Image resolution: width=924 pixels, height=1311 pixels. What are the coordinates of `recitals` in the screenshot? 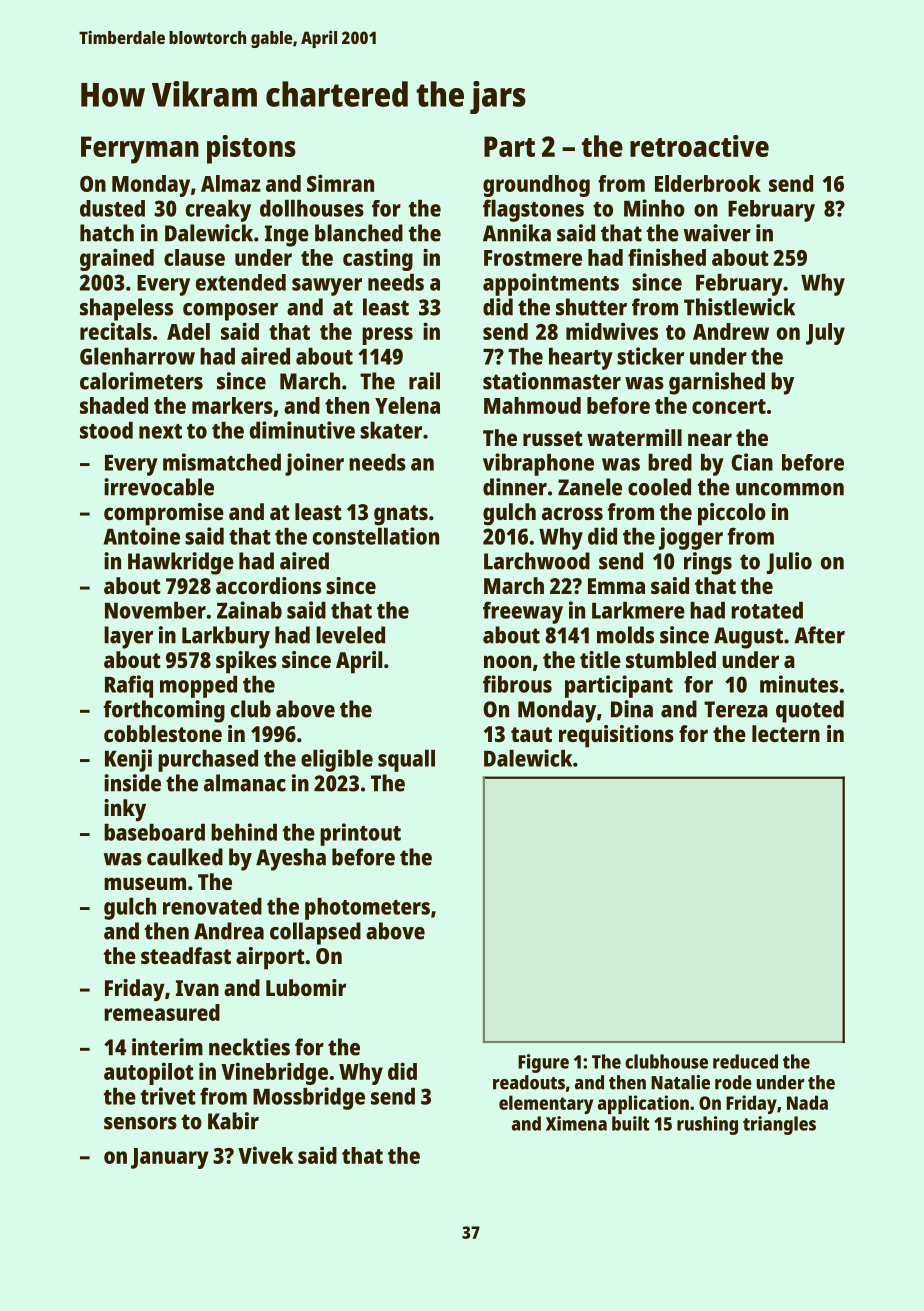 It's located at (116, 331).
